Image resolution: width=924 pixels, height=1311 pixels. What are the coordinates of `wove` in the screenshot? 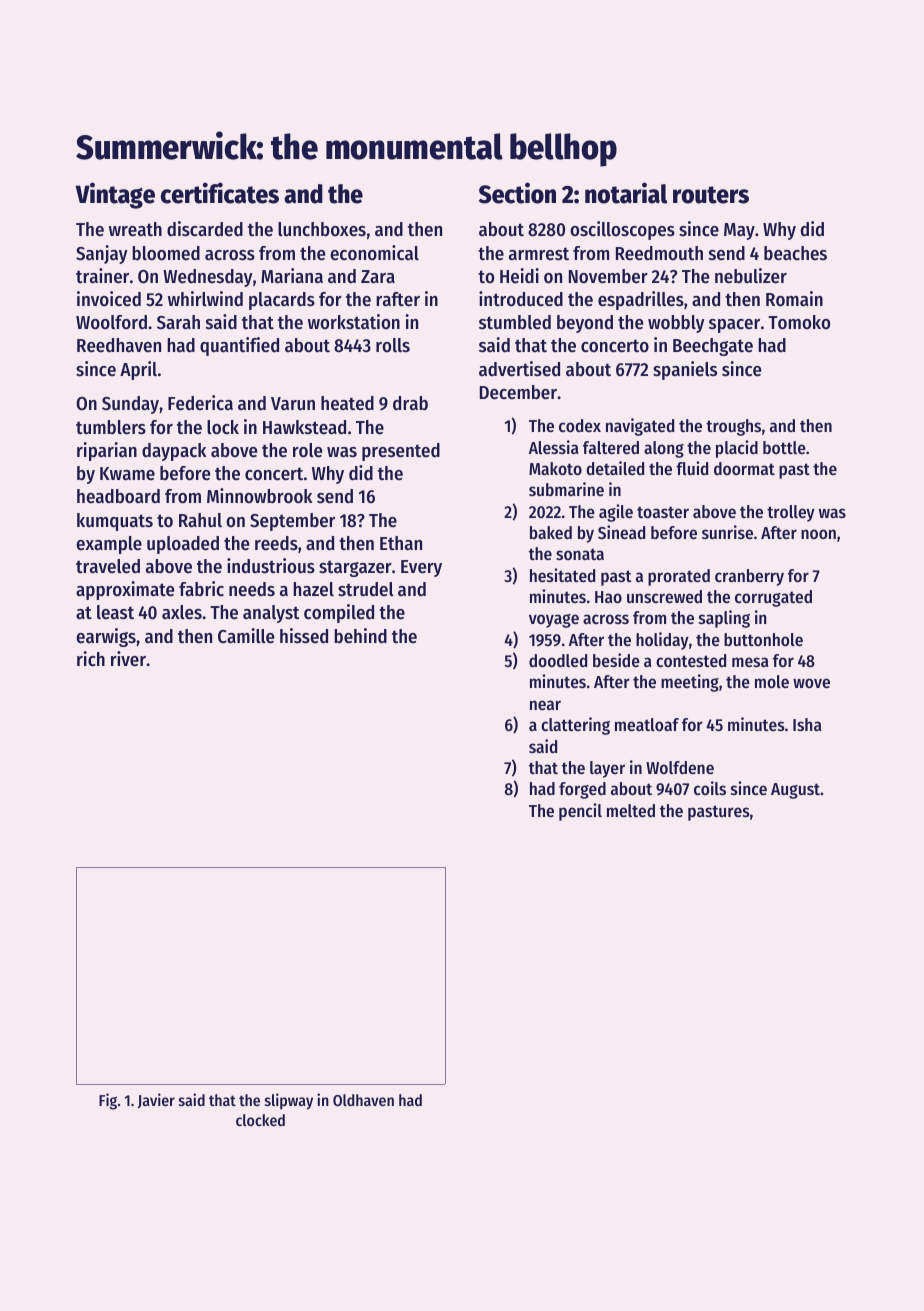 It's located at (811, 683).
